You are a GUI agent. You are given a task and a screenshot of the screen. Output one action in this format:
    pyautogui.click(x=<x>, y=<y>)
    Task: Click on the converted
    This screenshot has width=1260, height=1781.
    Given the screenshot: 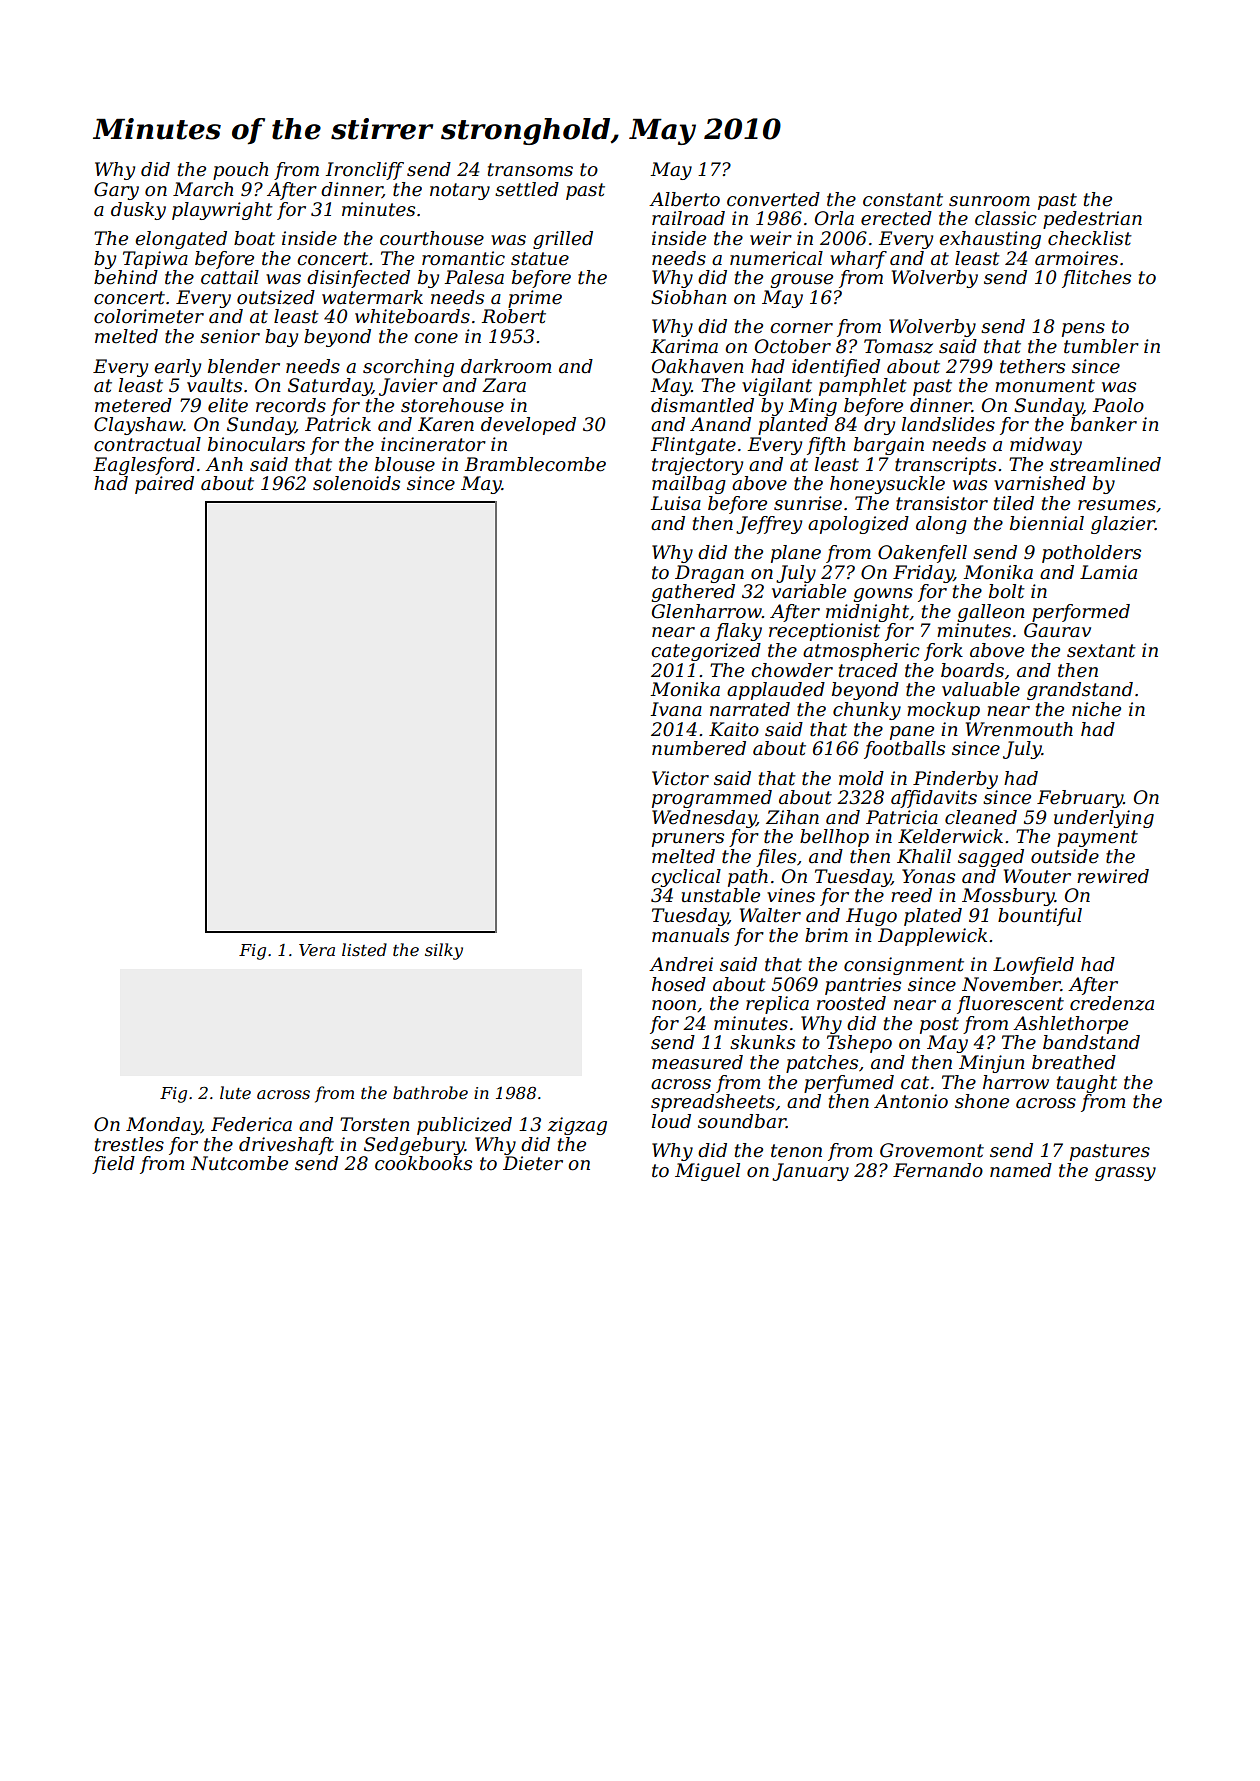 What is the action you would take?
    pyautogui.click(x=773, y=199)
